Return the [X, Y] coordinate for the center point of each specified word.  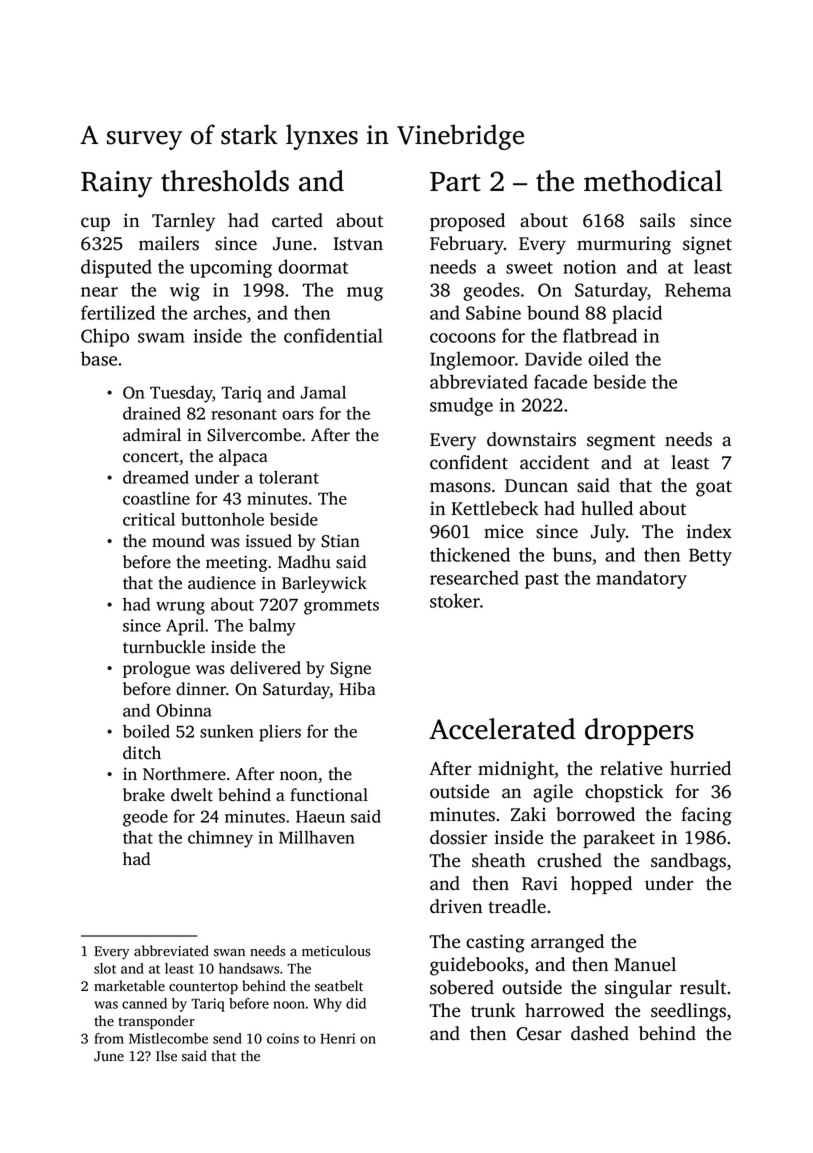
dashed [600, 1033]
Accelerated [502, 729]
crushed [569, 860]
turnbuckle [164, 647]
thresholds [225, 181]
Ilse [166, 1056]
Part [455, 182]
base [99, 358]
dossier [458, 837]
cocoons [463, 338]
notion [589, 267]
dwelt [192, 794]
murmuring [624, 245]
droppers [639, 731]
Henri [337, 1038]
